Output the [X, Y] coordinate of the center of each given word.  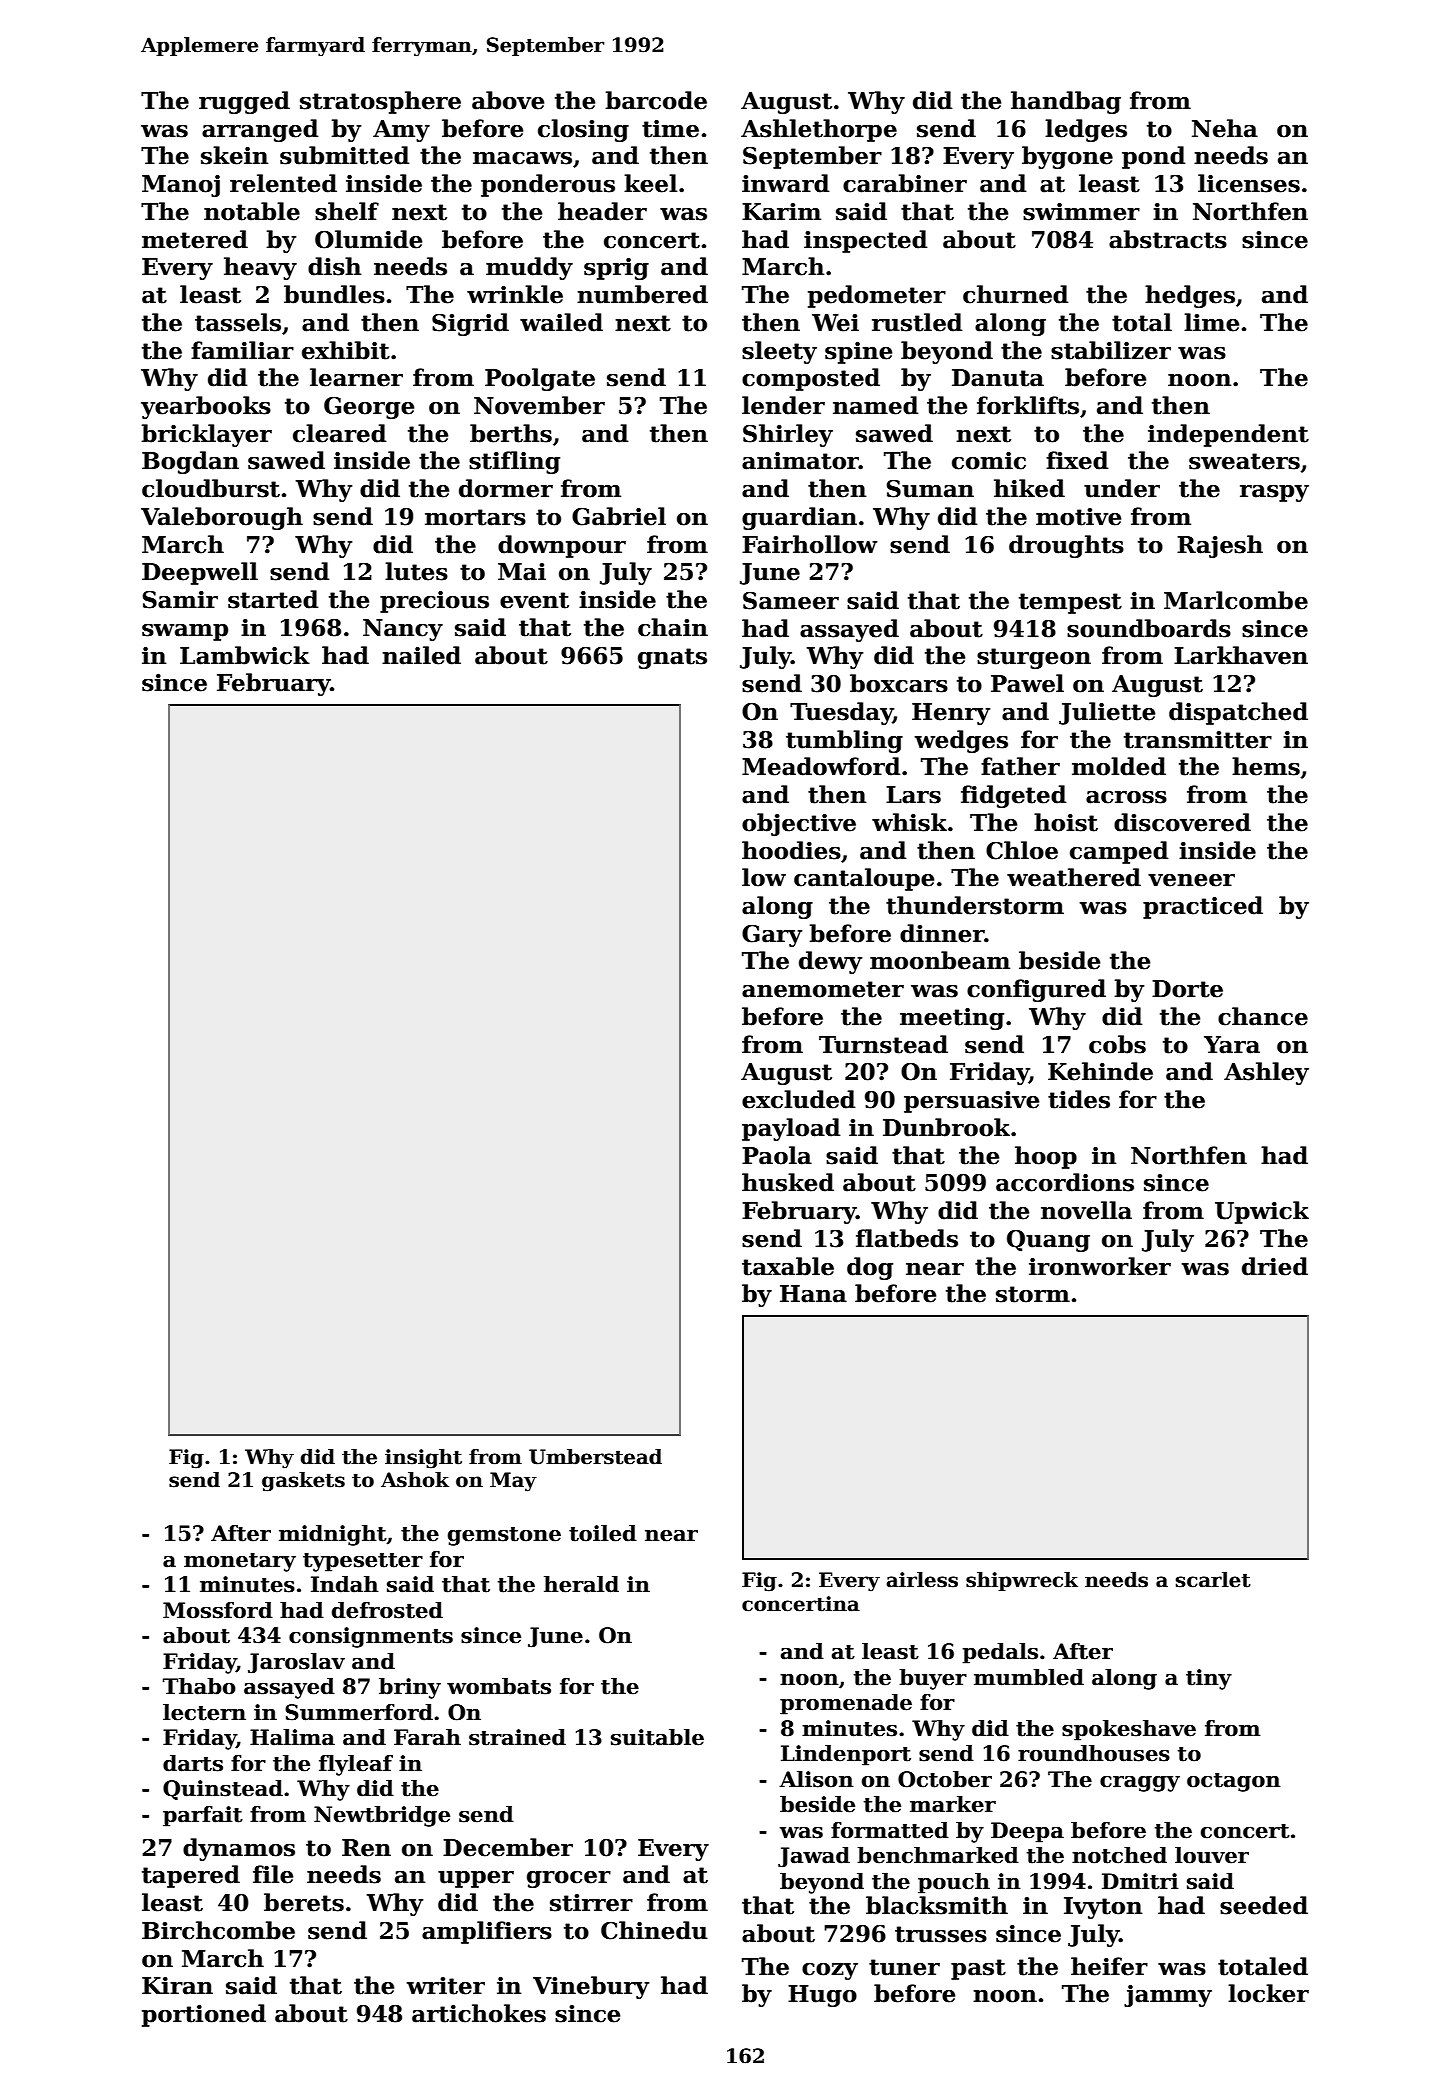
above [508, 100]
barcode [656, 100]
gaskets [303, 1482]
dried [1275, 1266]
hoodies [791, 850]
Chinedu [654, 1930]
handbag [1066, 102]
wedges [961, 741]
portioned [204, 2015]
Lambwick [245, 655]
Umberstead [595, 1457]
